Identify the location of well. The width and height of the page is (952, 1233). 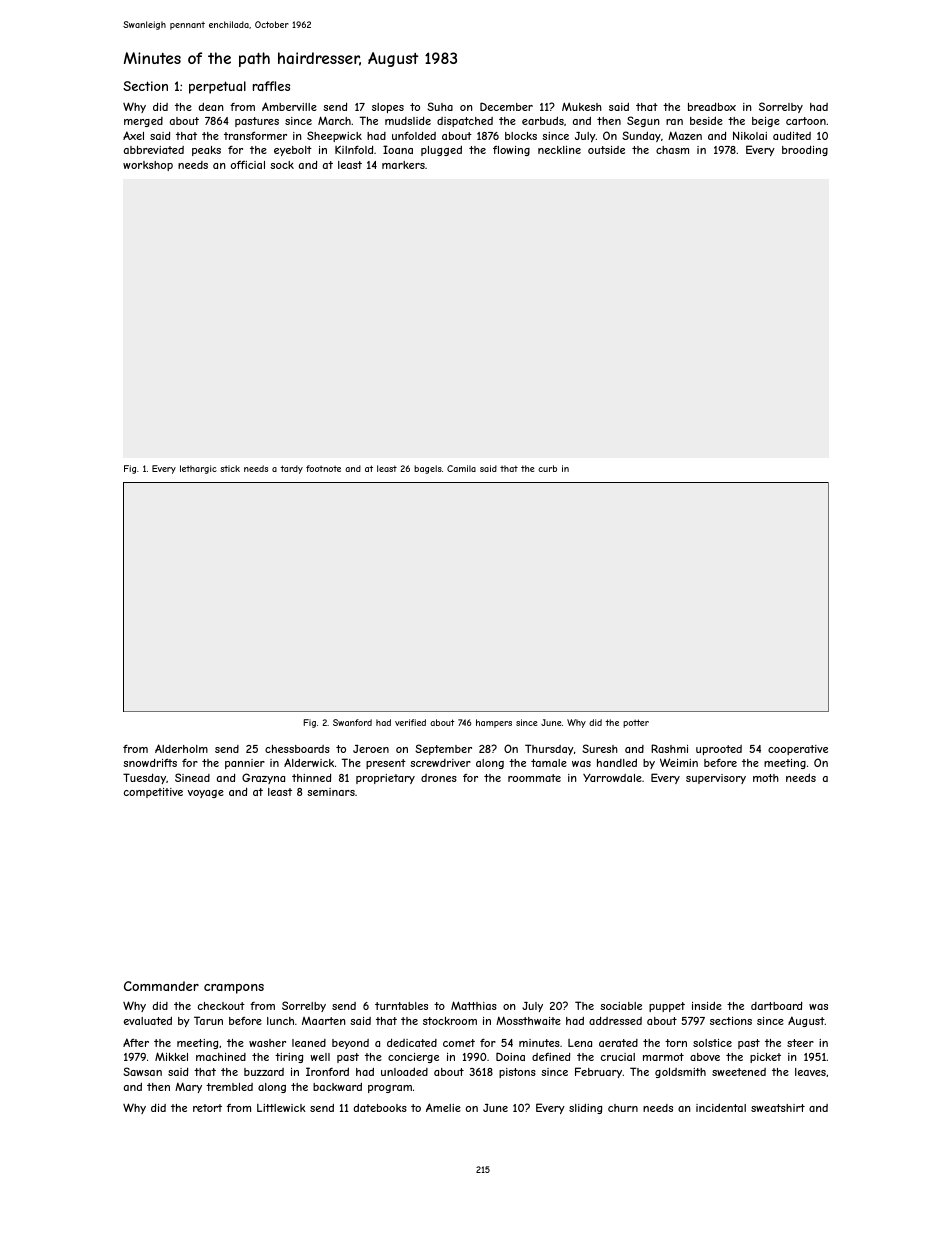
(320, 1057).
